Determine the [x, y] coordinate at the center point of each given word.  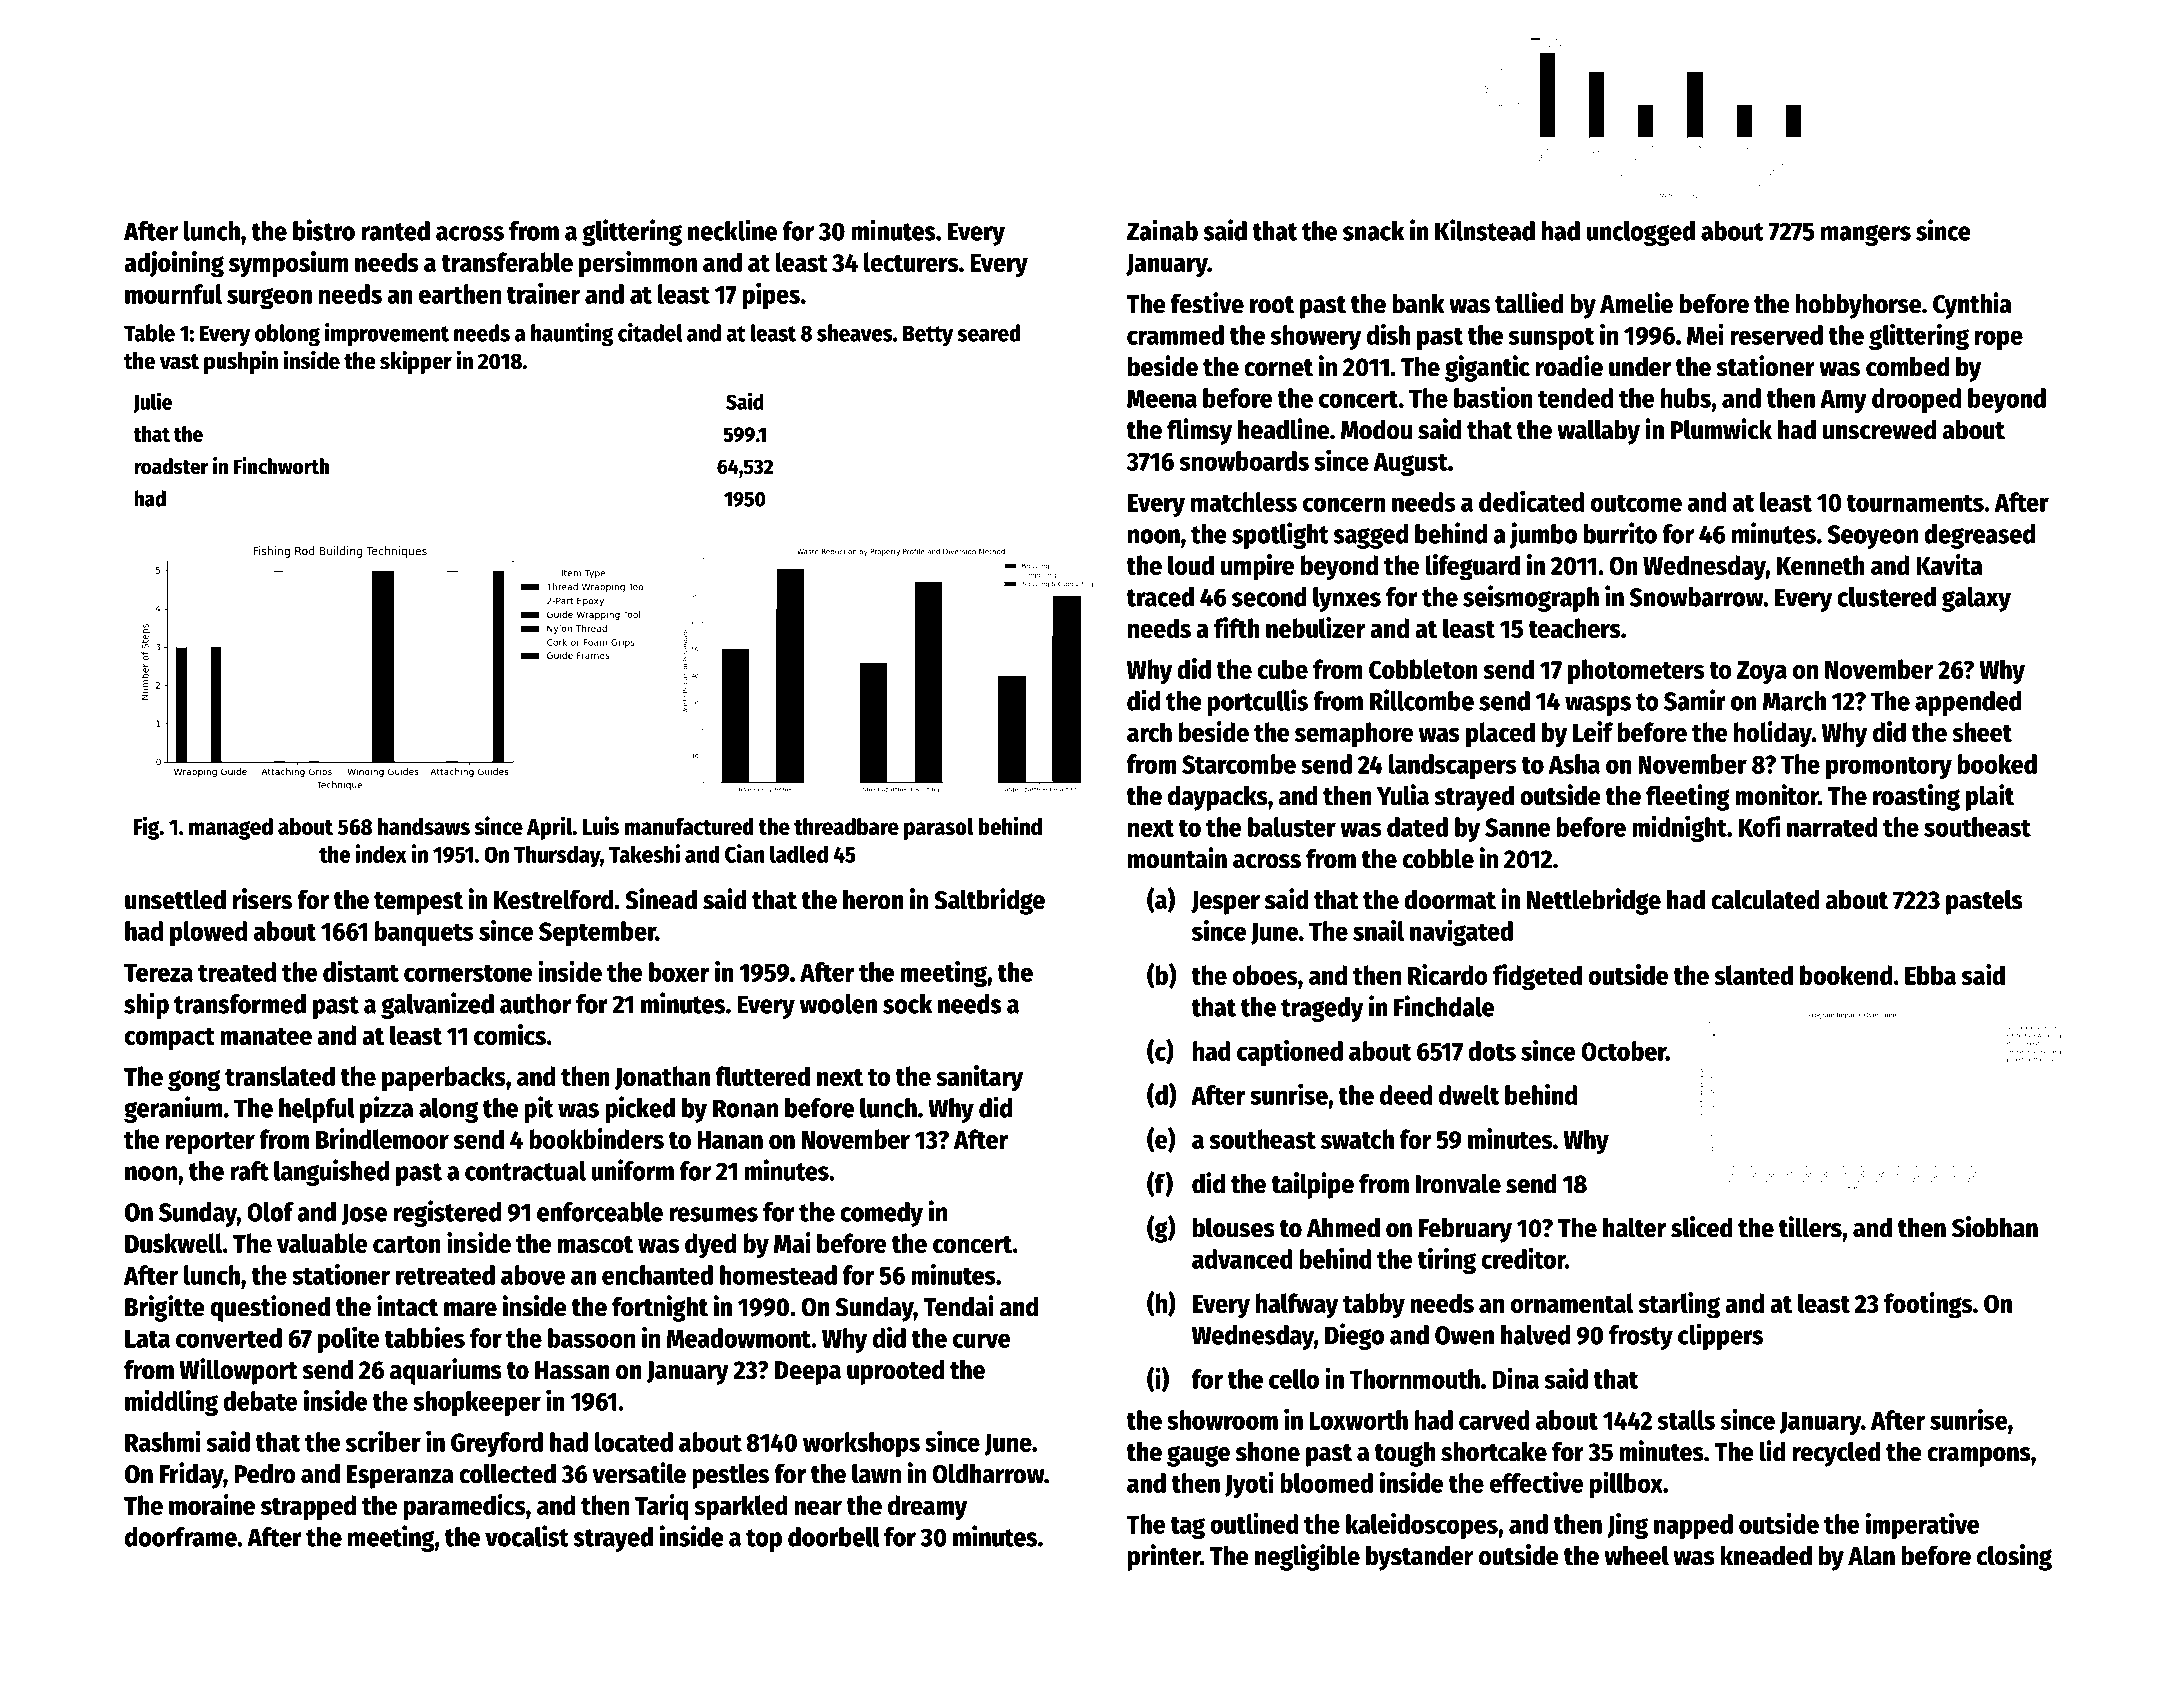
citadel [650, 332]
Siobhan [1995, 1227]
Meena [1162, 399]
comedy [881, 1214]
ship [146, 1005]
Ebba [1930, 975]
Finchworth [281, 466]
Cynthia [1972, 305]
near [818, 1508]
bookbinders [596, 1138]
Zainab [1162, 230]
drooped [1916, 400]
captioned [1290, 1052]
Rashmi [163, 1441]
